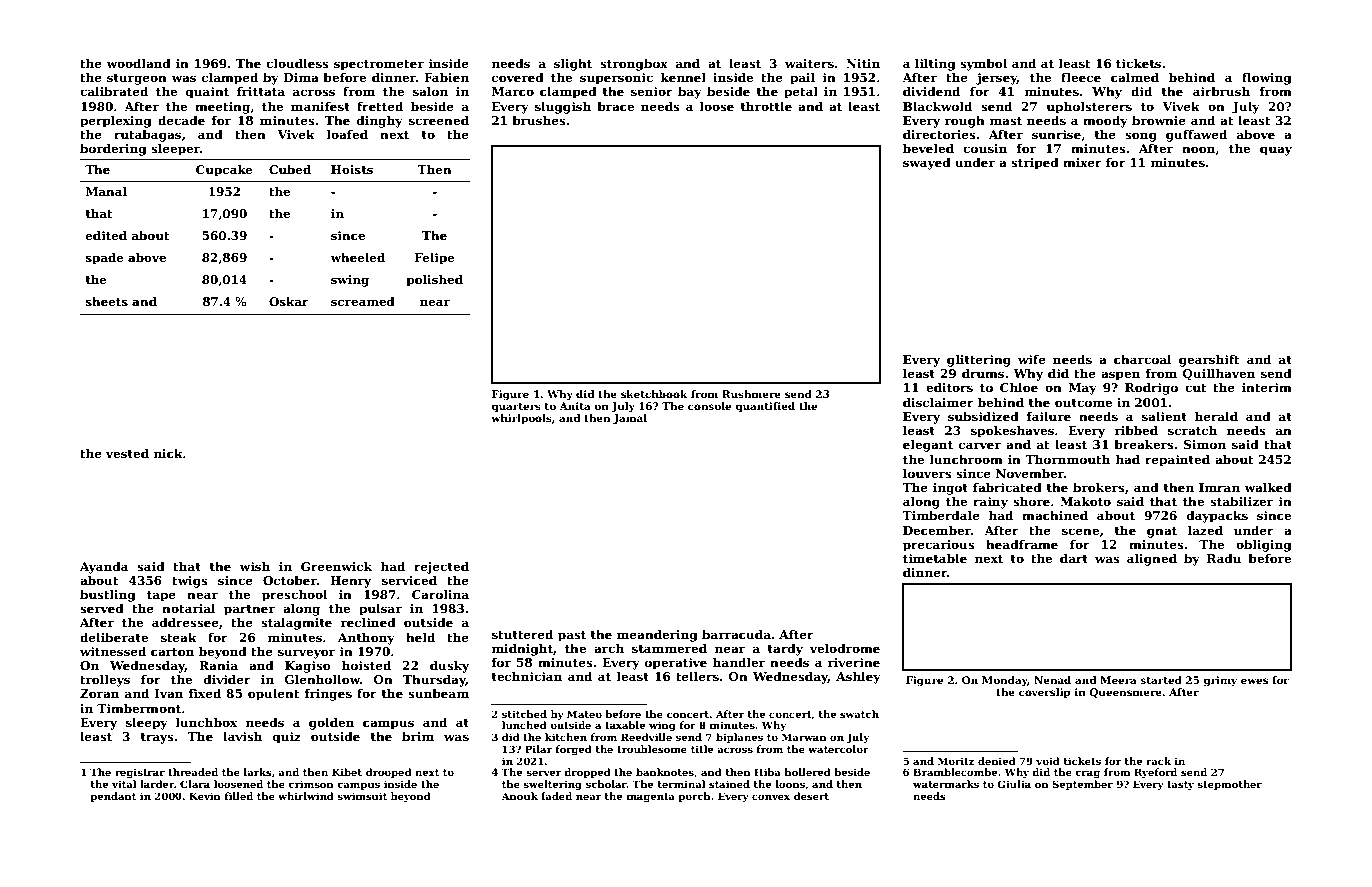  What do you see at coordinates (113, 797) in the page?
I see `pendant` at bounding box center [113, 797].
